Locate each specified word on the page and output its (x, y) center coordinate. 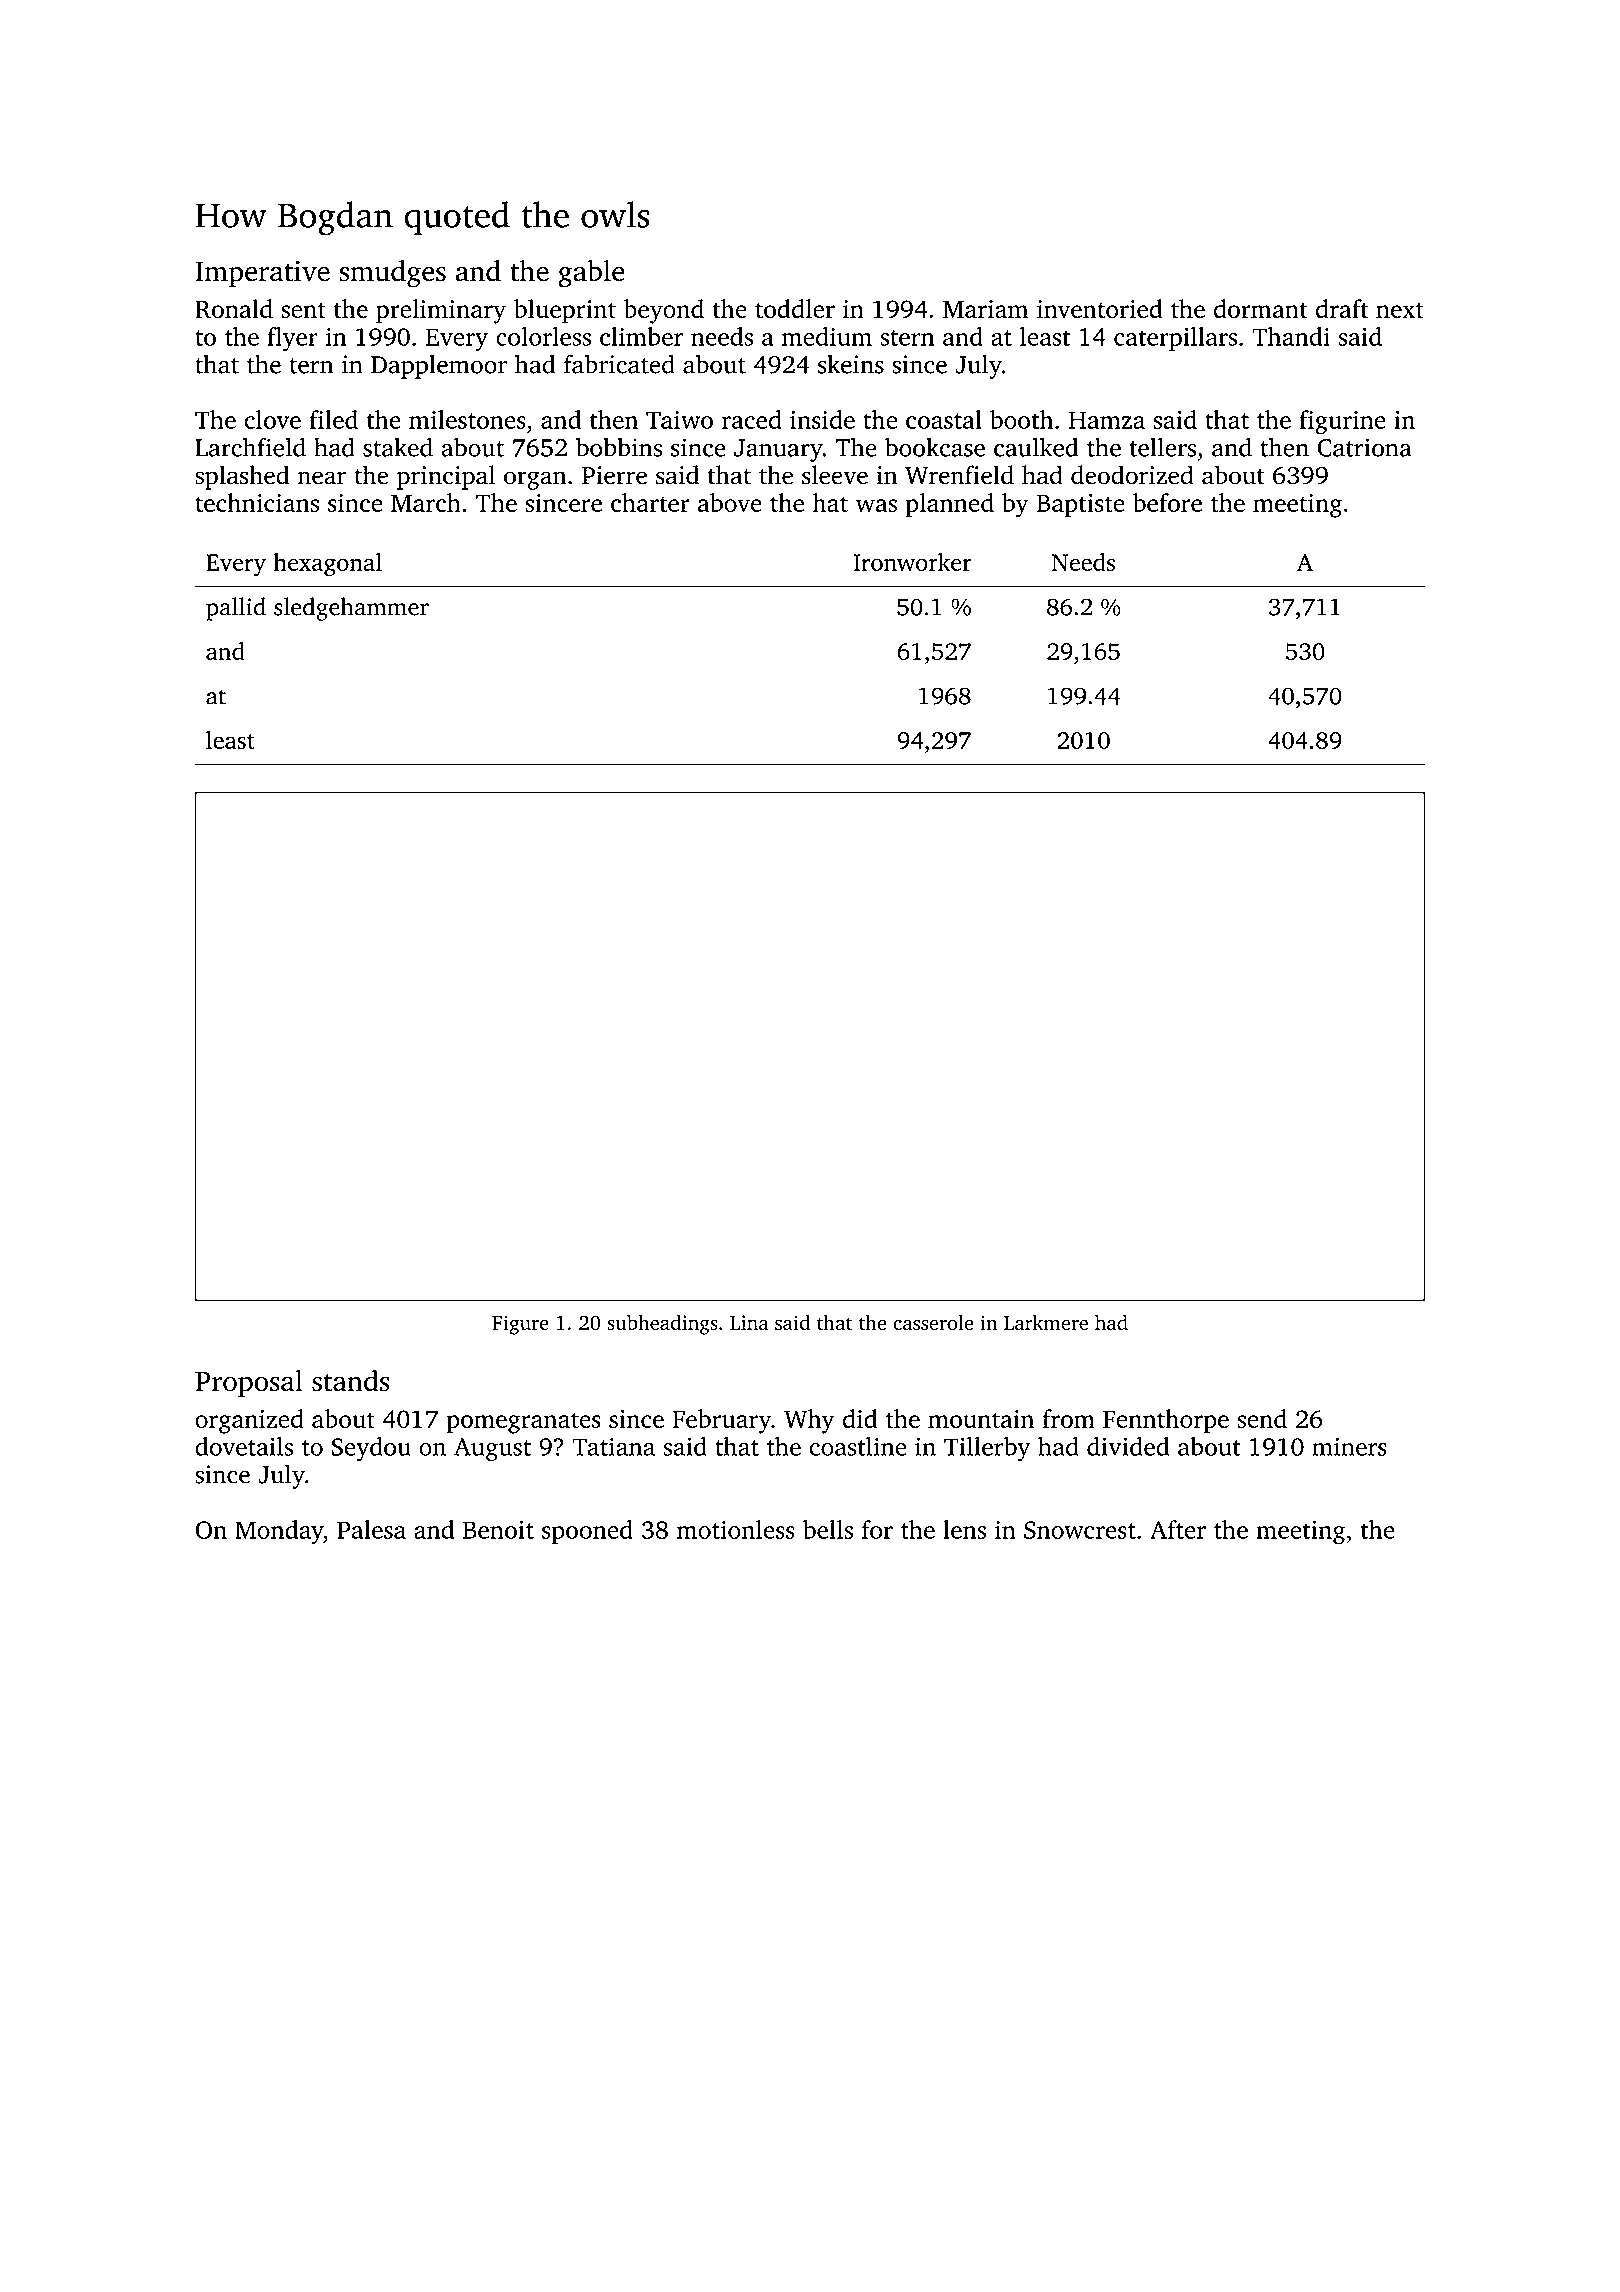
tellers (1163, 447)
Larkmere (1046, 1322)
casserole (933, 1322)
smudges (393, 274)
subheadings (662, 1325)
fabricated (619, 364)
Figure (520, 1325)
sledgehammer (351, 609)
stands (351, 1381)
